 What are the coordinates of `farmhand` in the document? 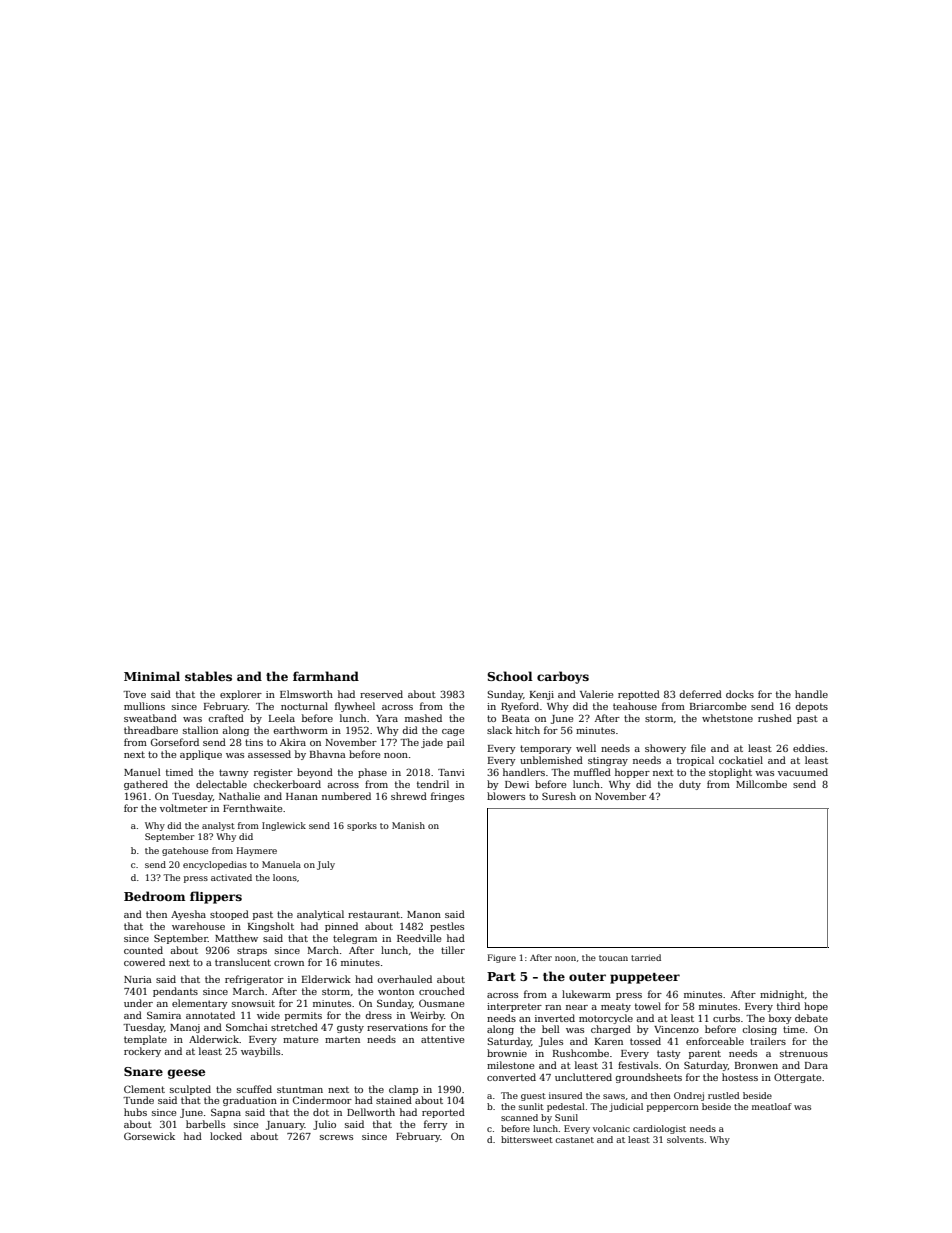 It's located at (326, 676).
